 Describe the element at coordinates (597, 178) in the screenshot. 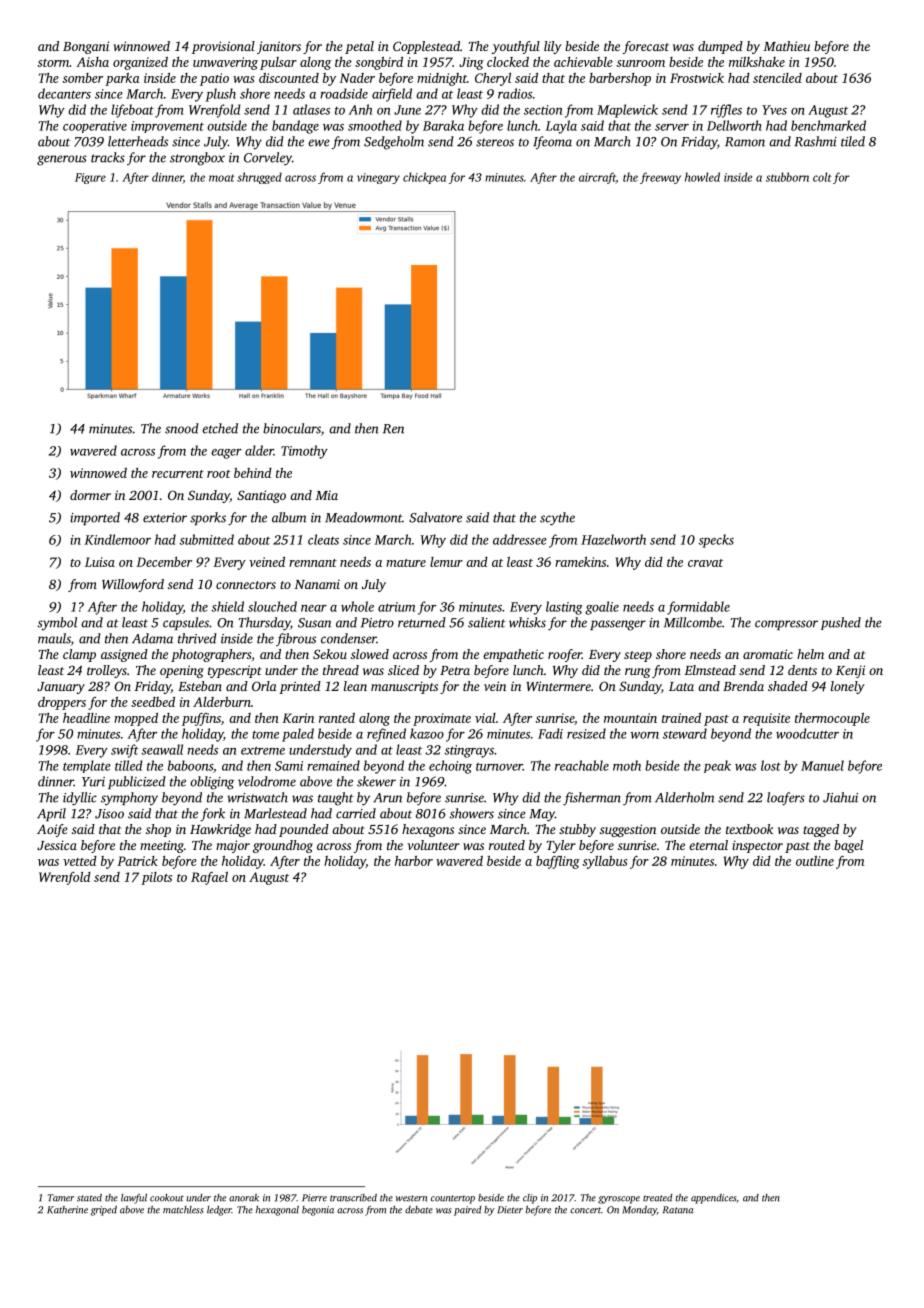

I see `aircraft` at that location.
